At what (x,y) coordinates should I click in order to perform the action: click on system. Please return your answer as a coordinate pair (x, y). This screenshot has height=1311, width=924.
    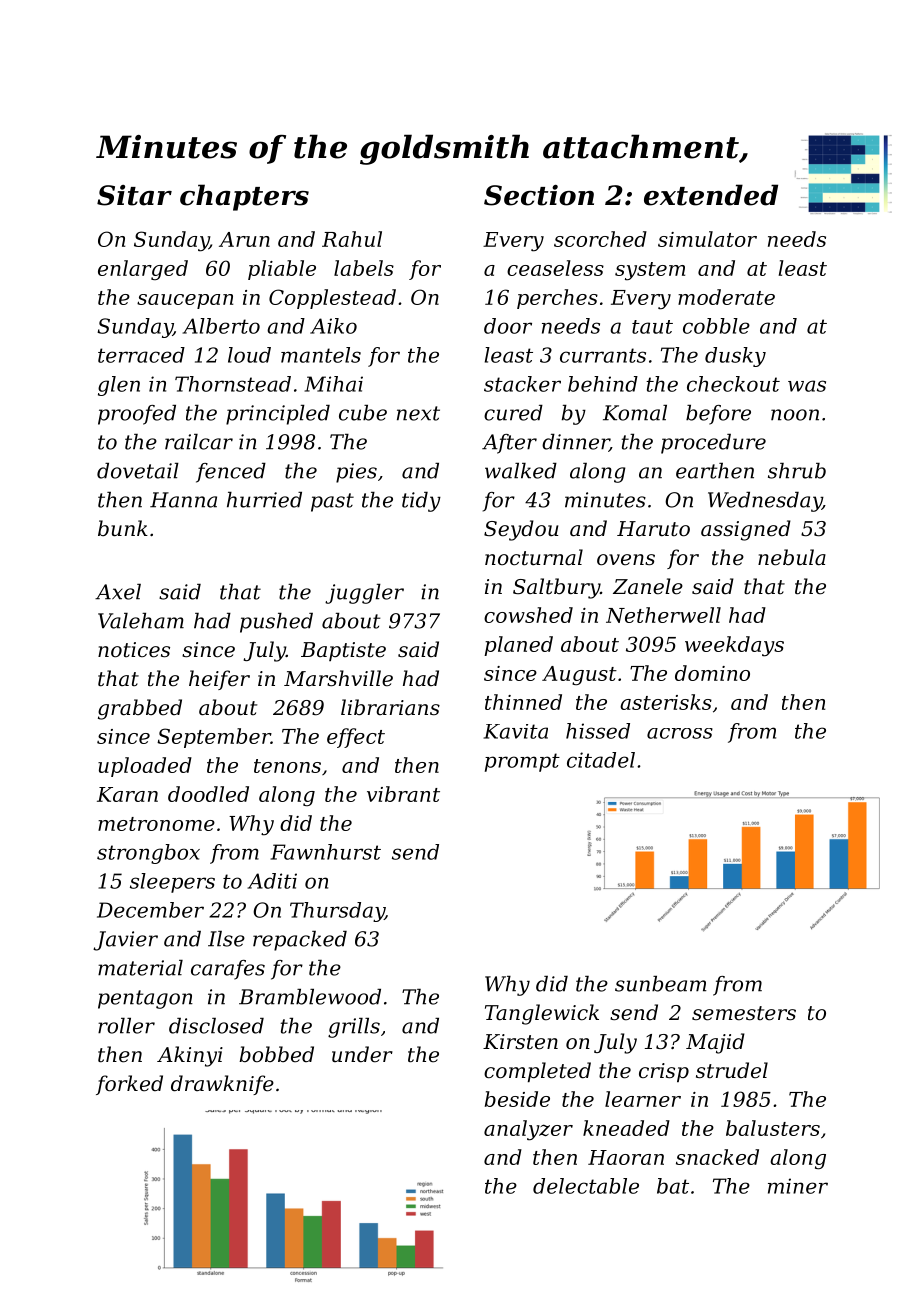
    Looking at the image, I should click on (650, 271).
